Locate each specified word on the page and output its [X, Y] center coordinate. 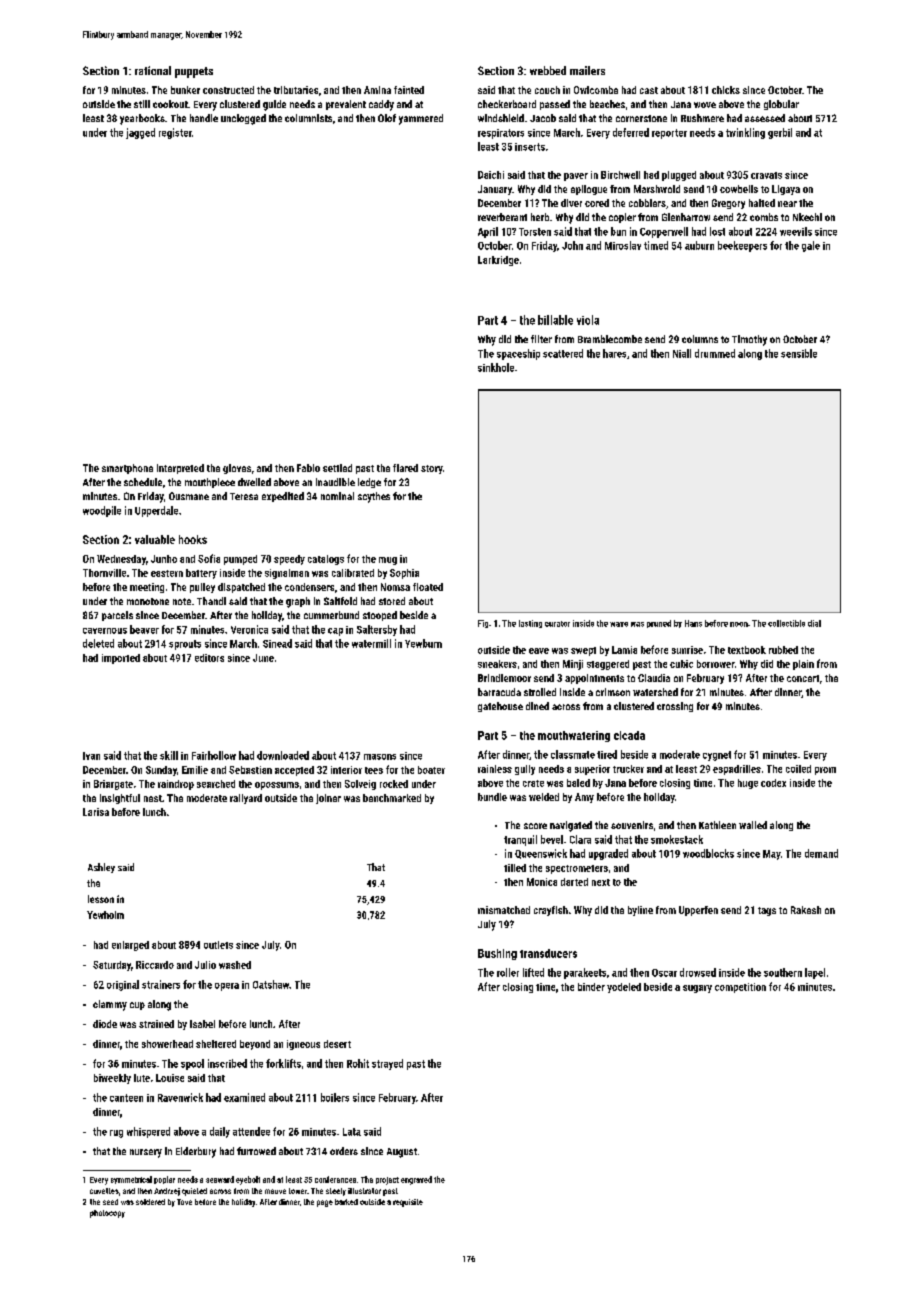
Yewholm [105, 915]
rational [153, 70]
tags [767, 911]
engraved [416, 1180]
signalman [287, 574]
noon [739, 624]
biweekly [112, 1079]
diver [571, 203]
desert [337, 1044]
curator [557, 624]
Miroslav [623, 245]
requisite [408, 1203]
